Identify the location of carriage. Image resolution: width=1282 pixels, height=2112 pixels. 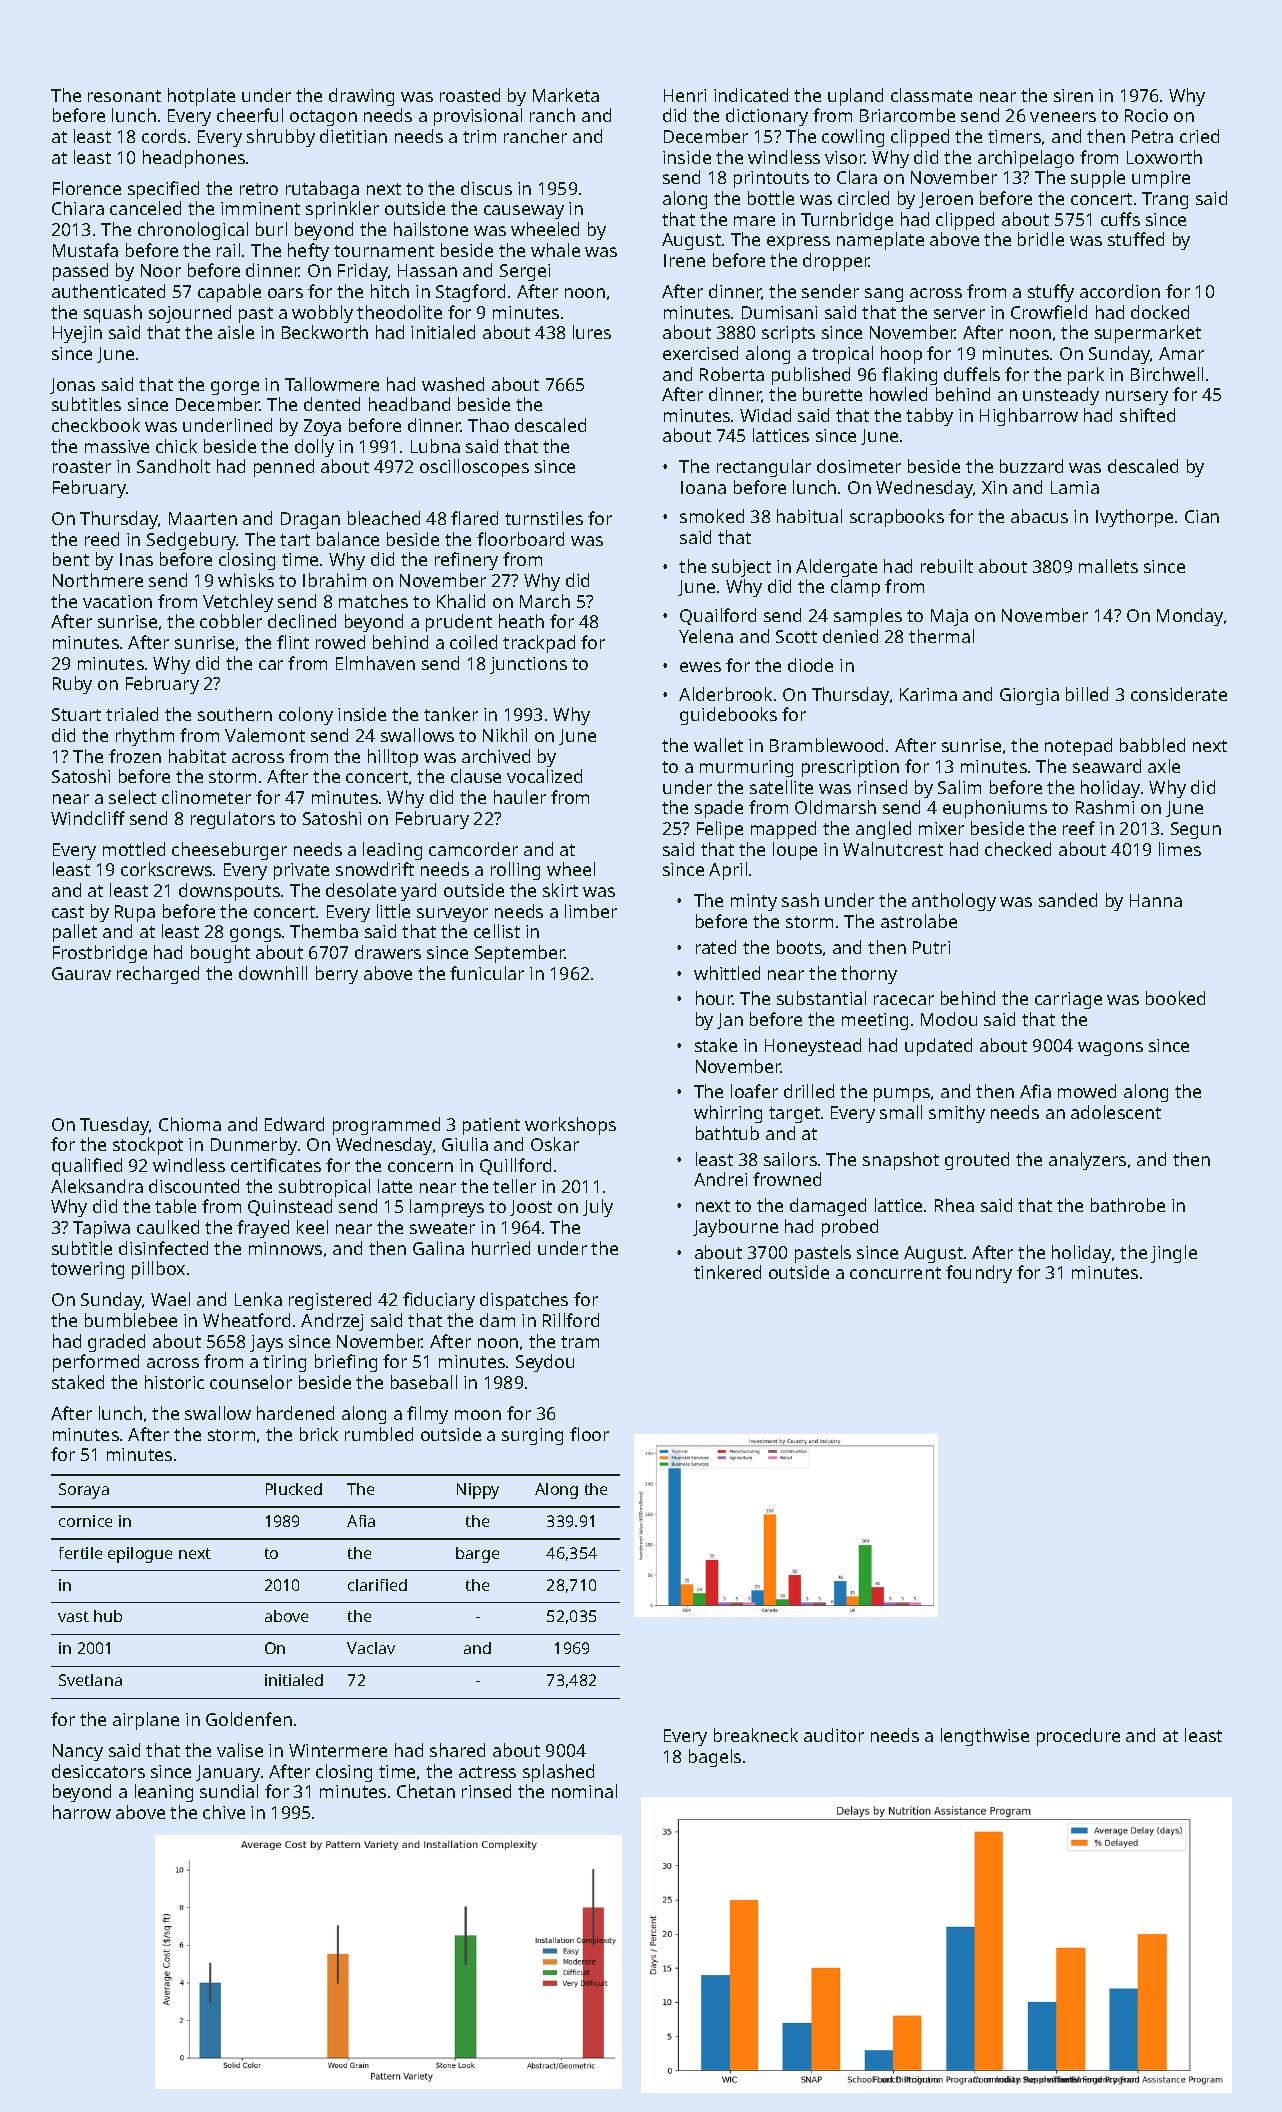
(1068, 1000).
